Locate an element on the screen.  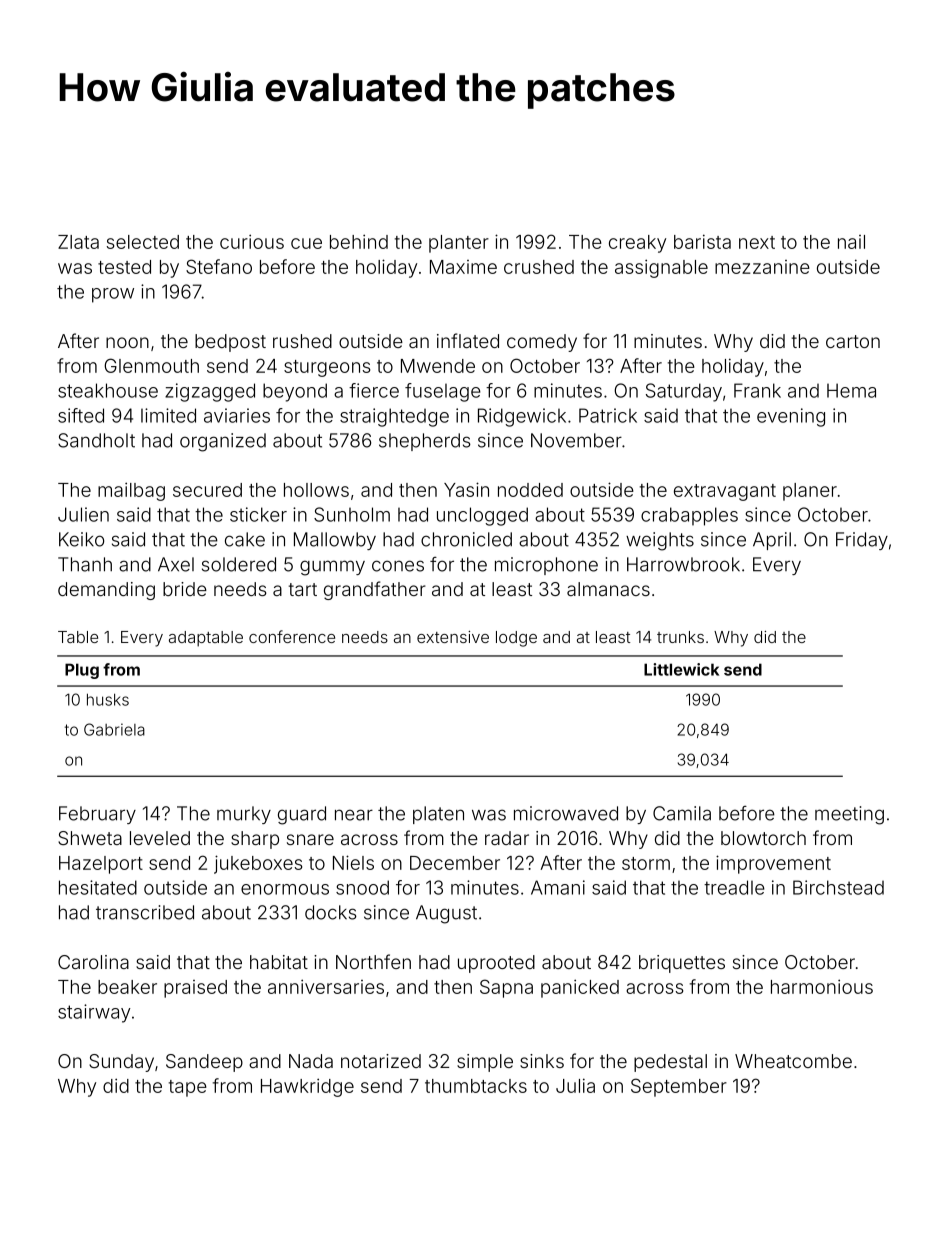
panicked is located at coordinates (580, 988).
